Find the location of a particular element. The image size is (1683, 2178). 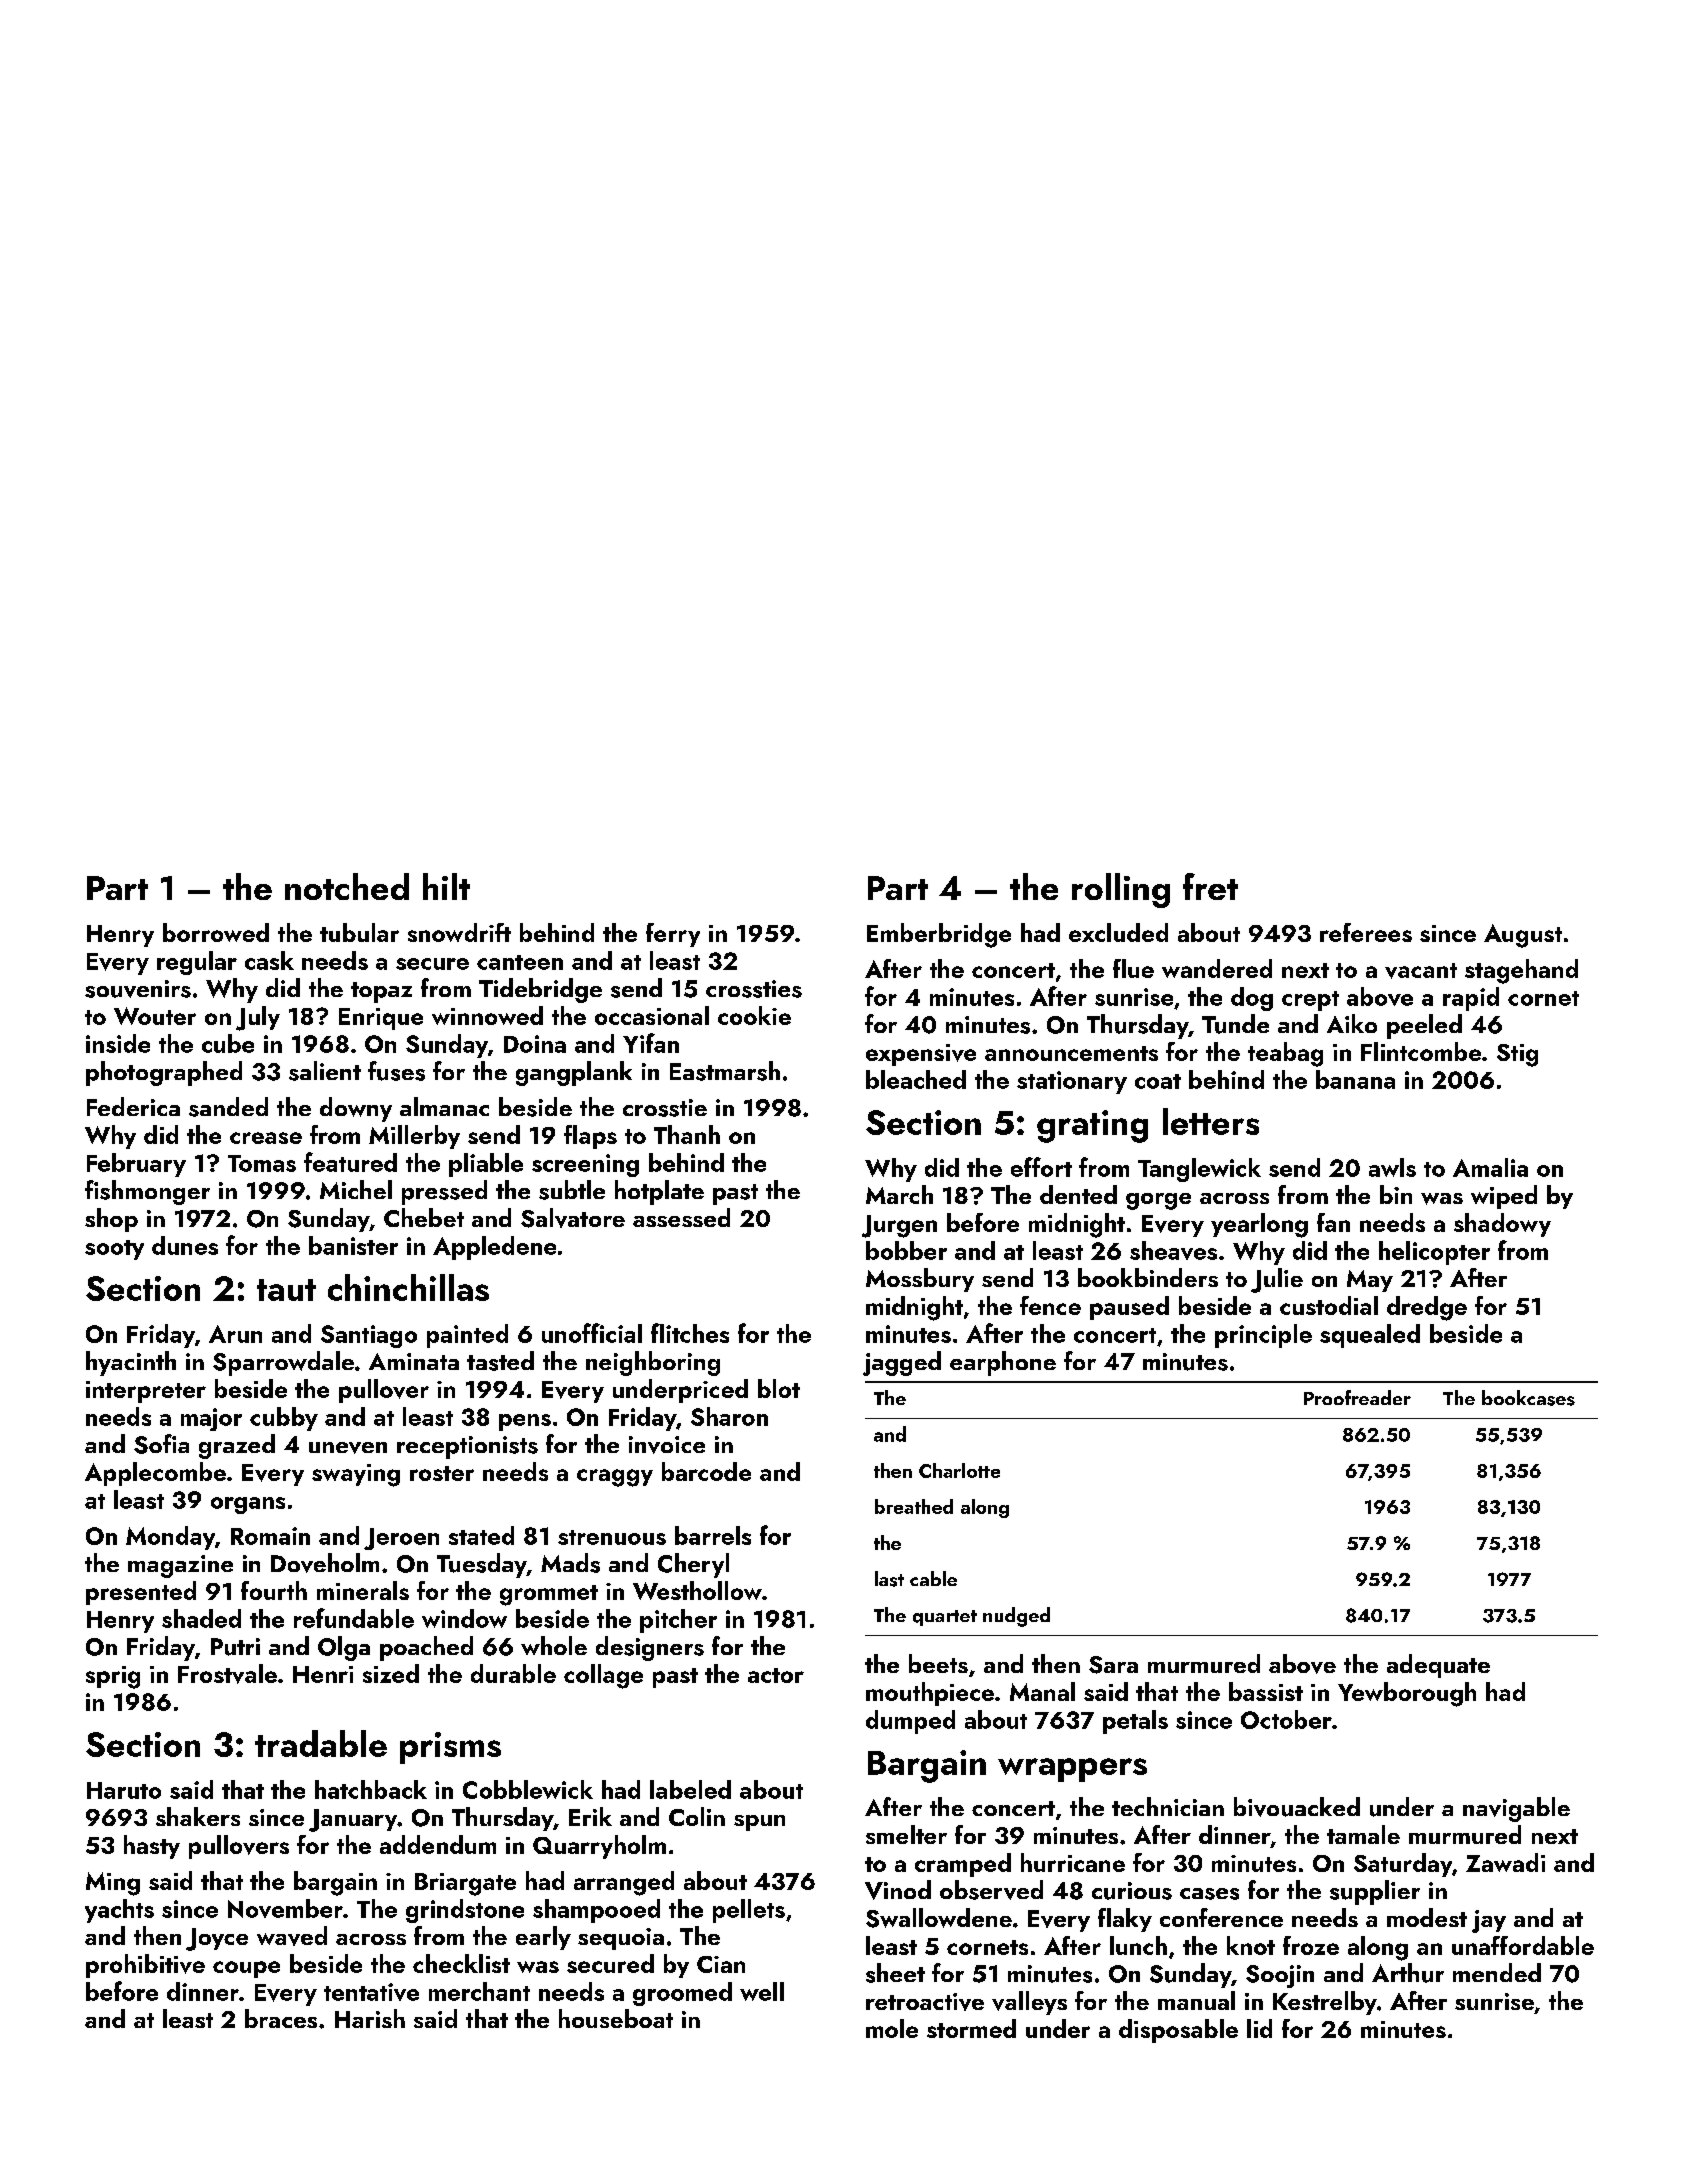

adequate is located at coordinates (1438, 1666).
